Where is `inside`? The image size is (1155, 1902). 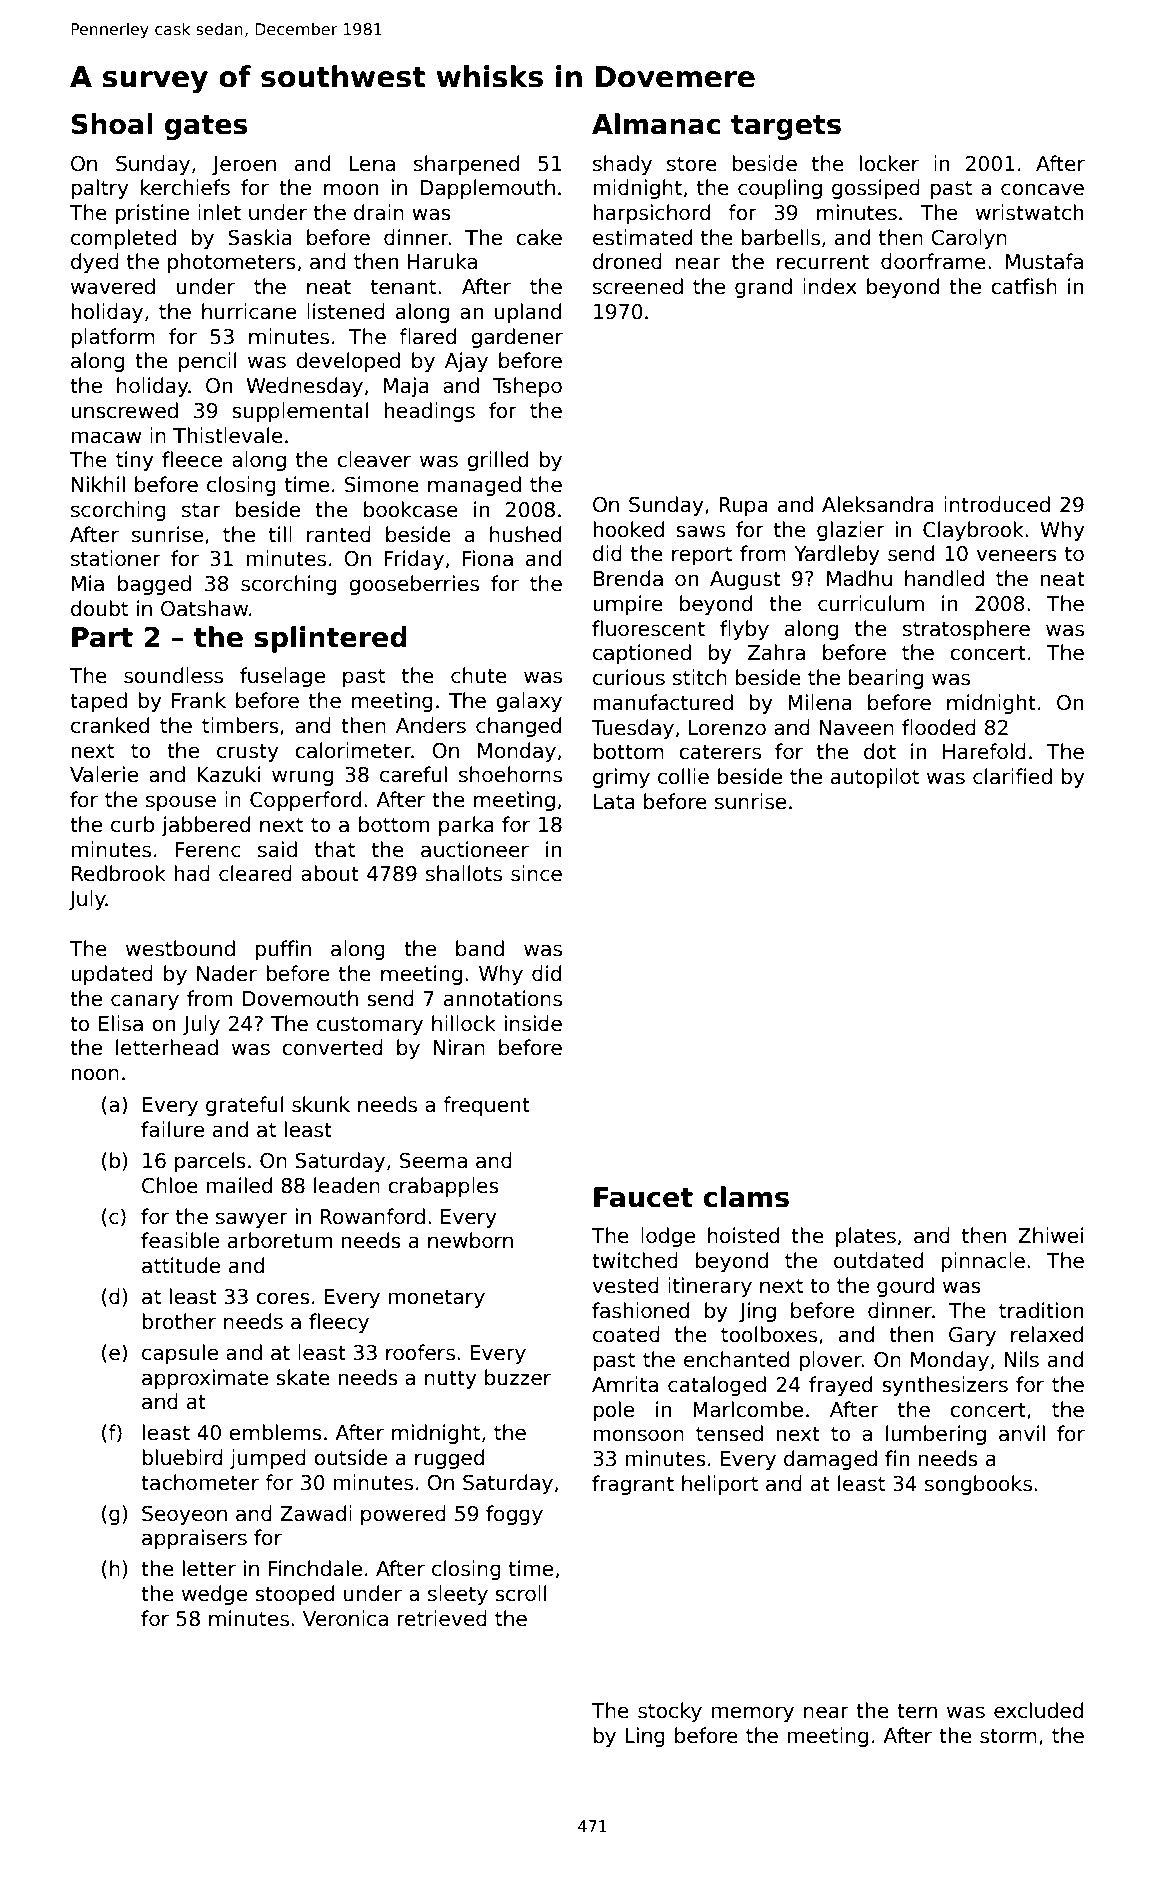 inside is located at coordinates (533, 1023).
